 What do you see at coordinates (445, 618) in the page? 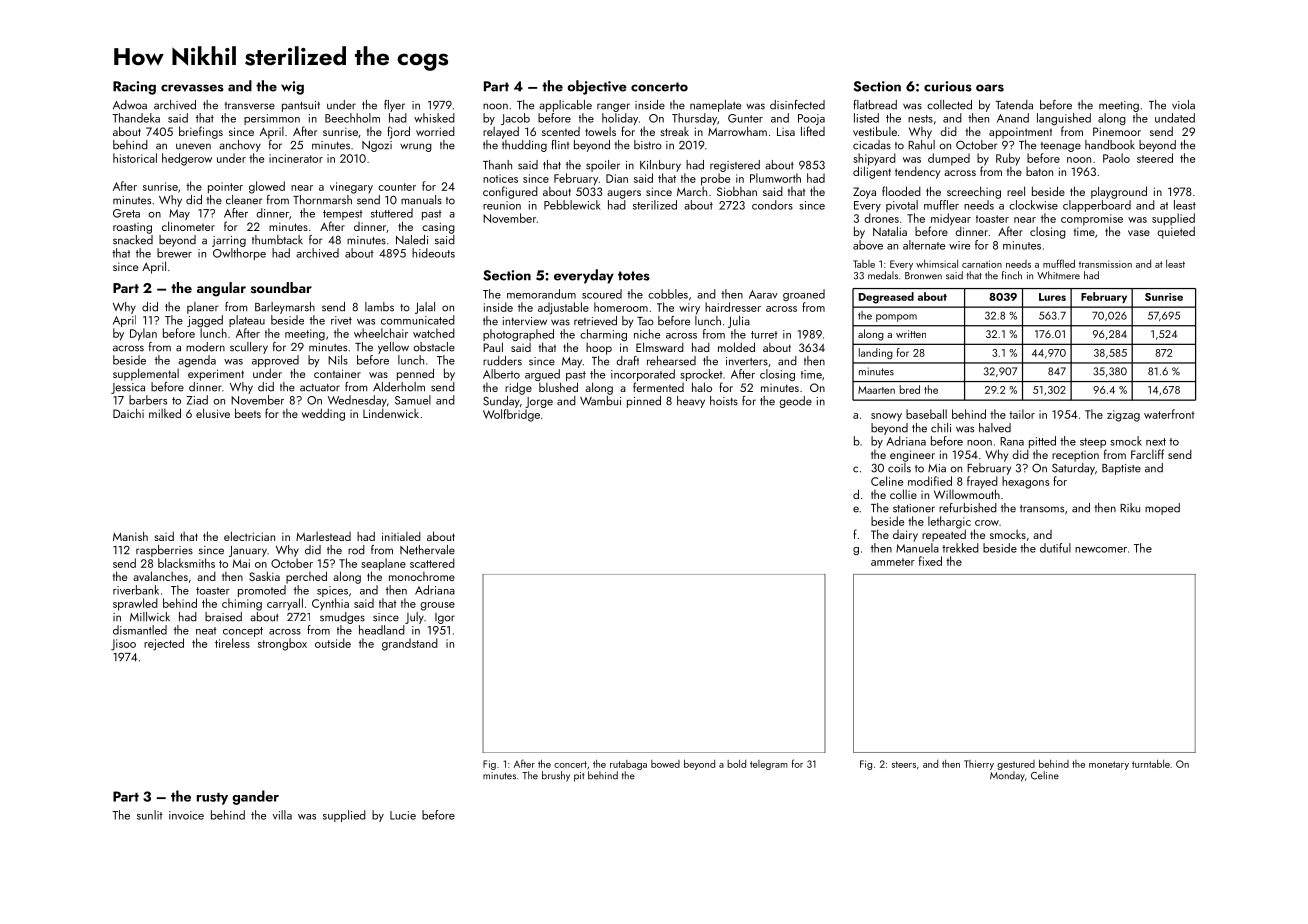
I see `Igor` at bounding box center [445, 618].
